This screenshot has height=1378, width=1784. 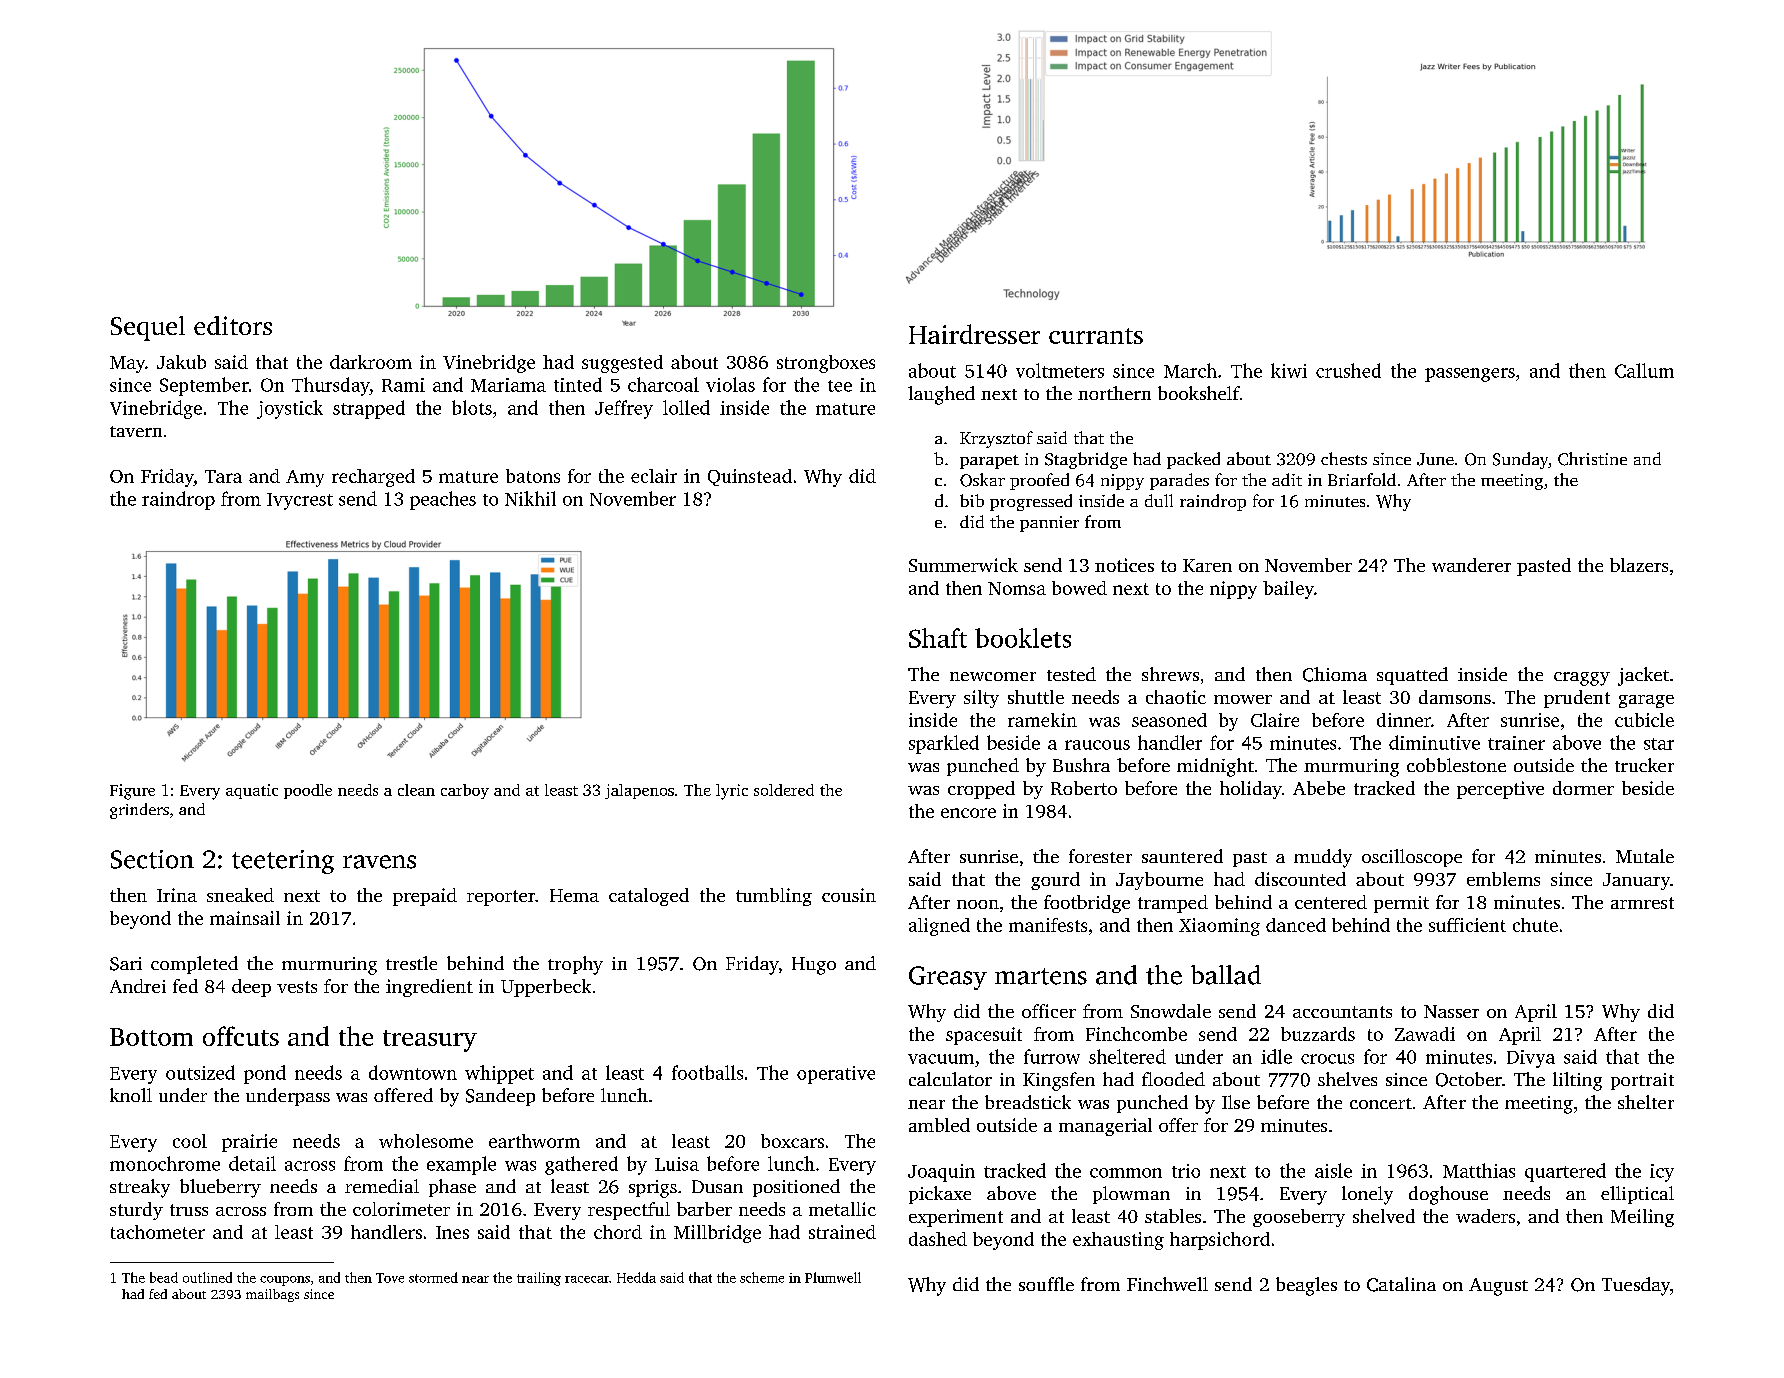 What do you see at coordinates (136, 431) in the screenshot?
I see `tavern` at bounding box center [136, 431].
